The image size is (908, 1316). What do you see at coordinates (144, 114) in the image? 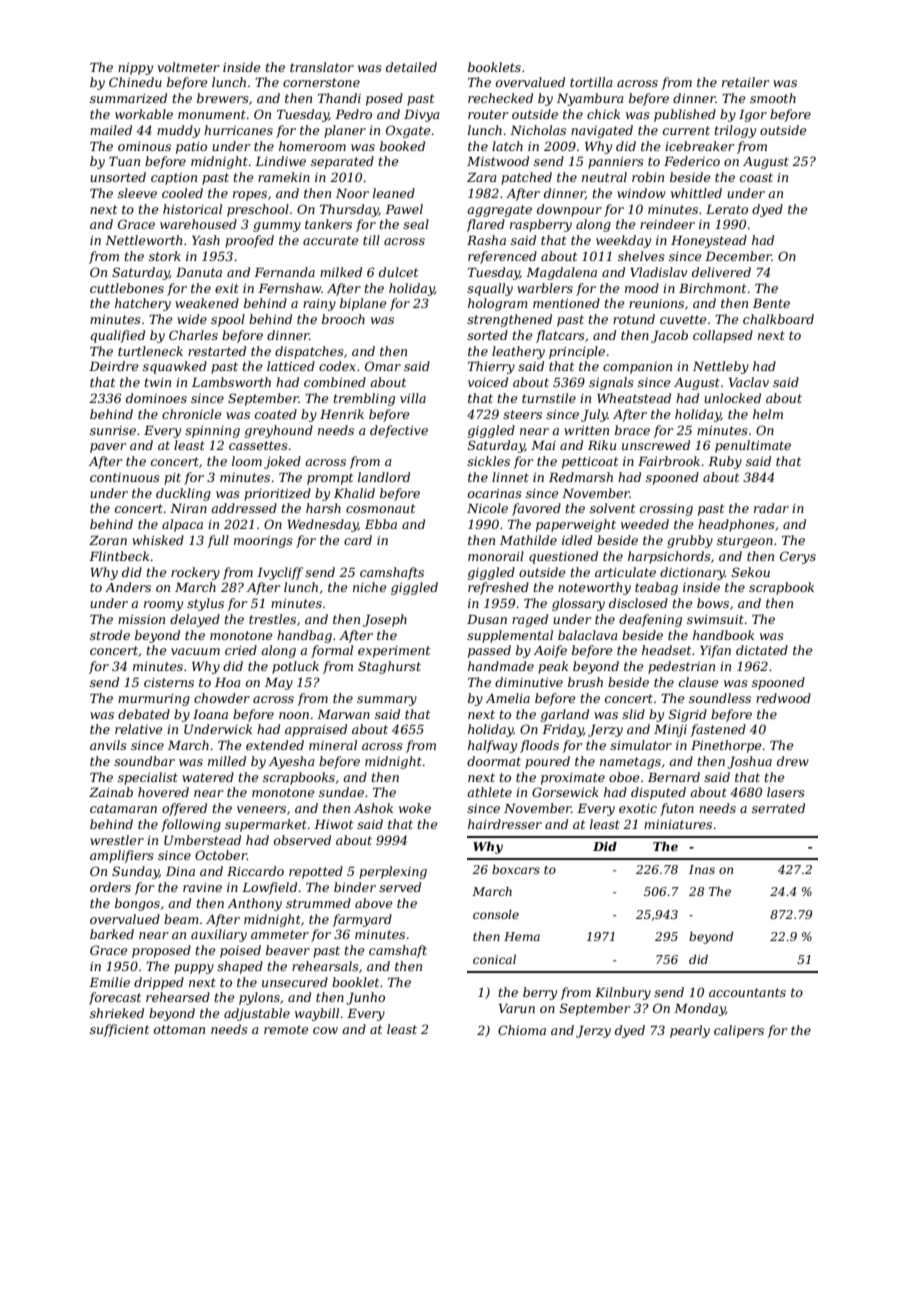
I see `workable` at bounding box center [144, 114].
